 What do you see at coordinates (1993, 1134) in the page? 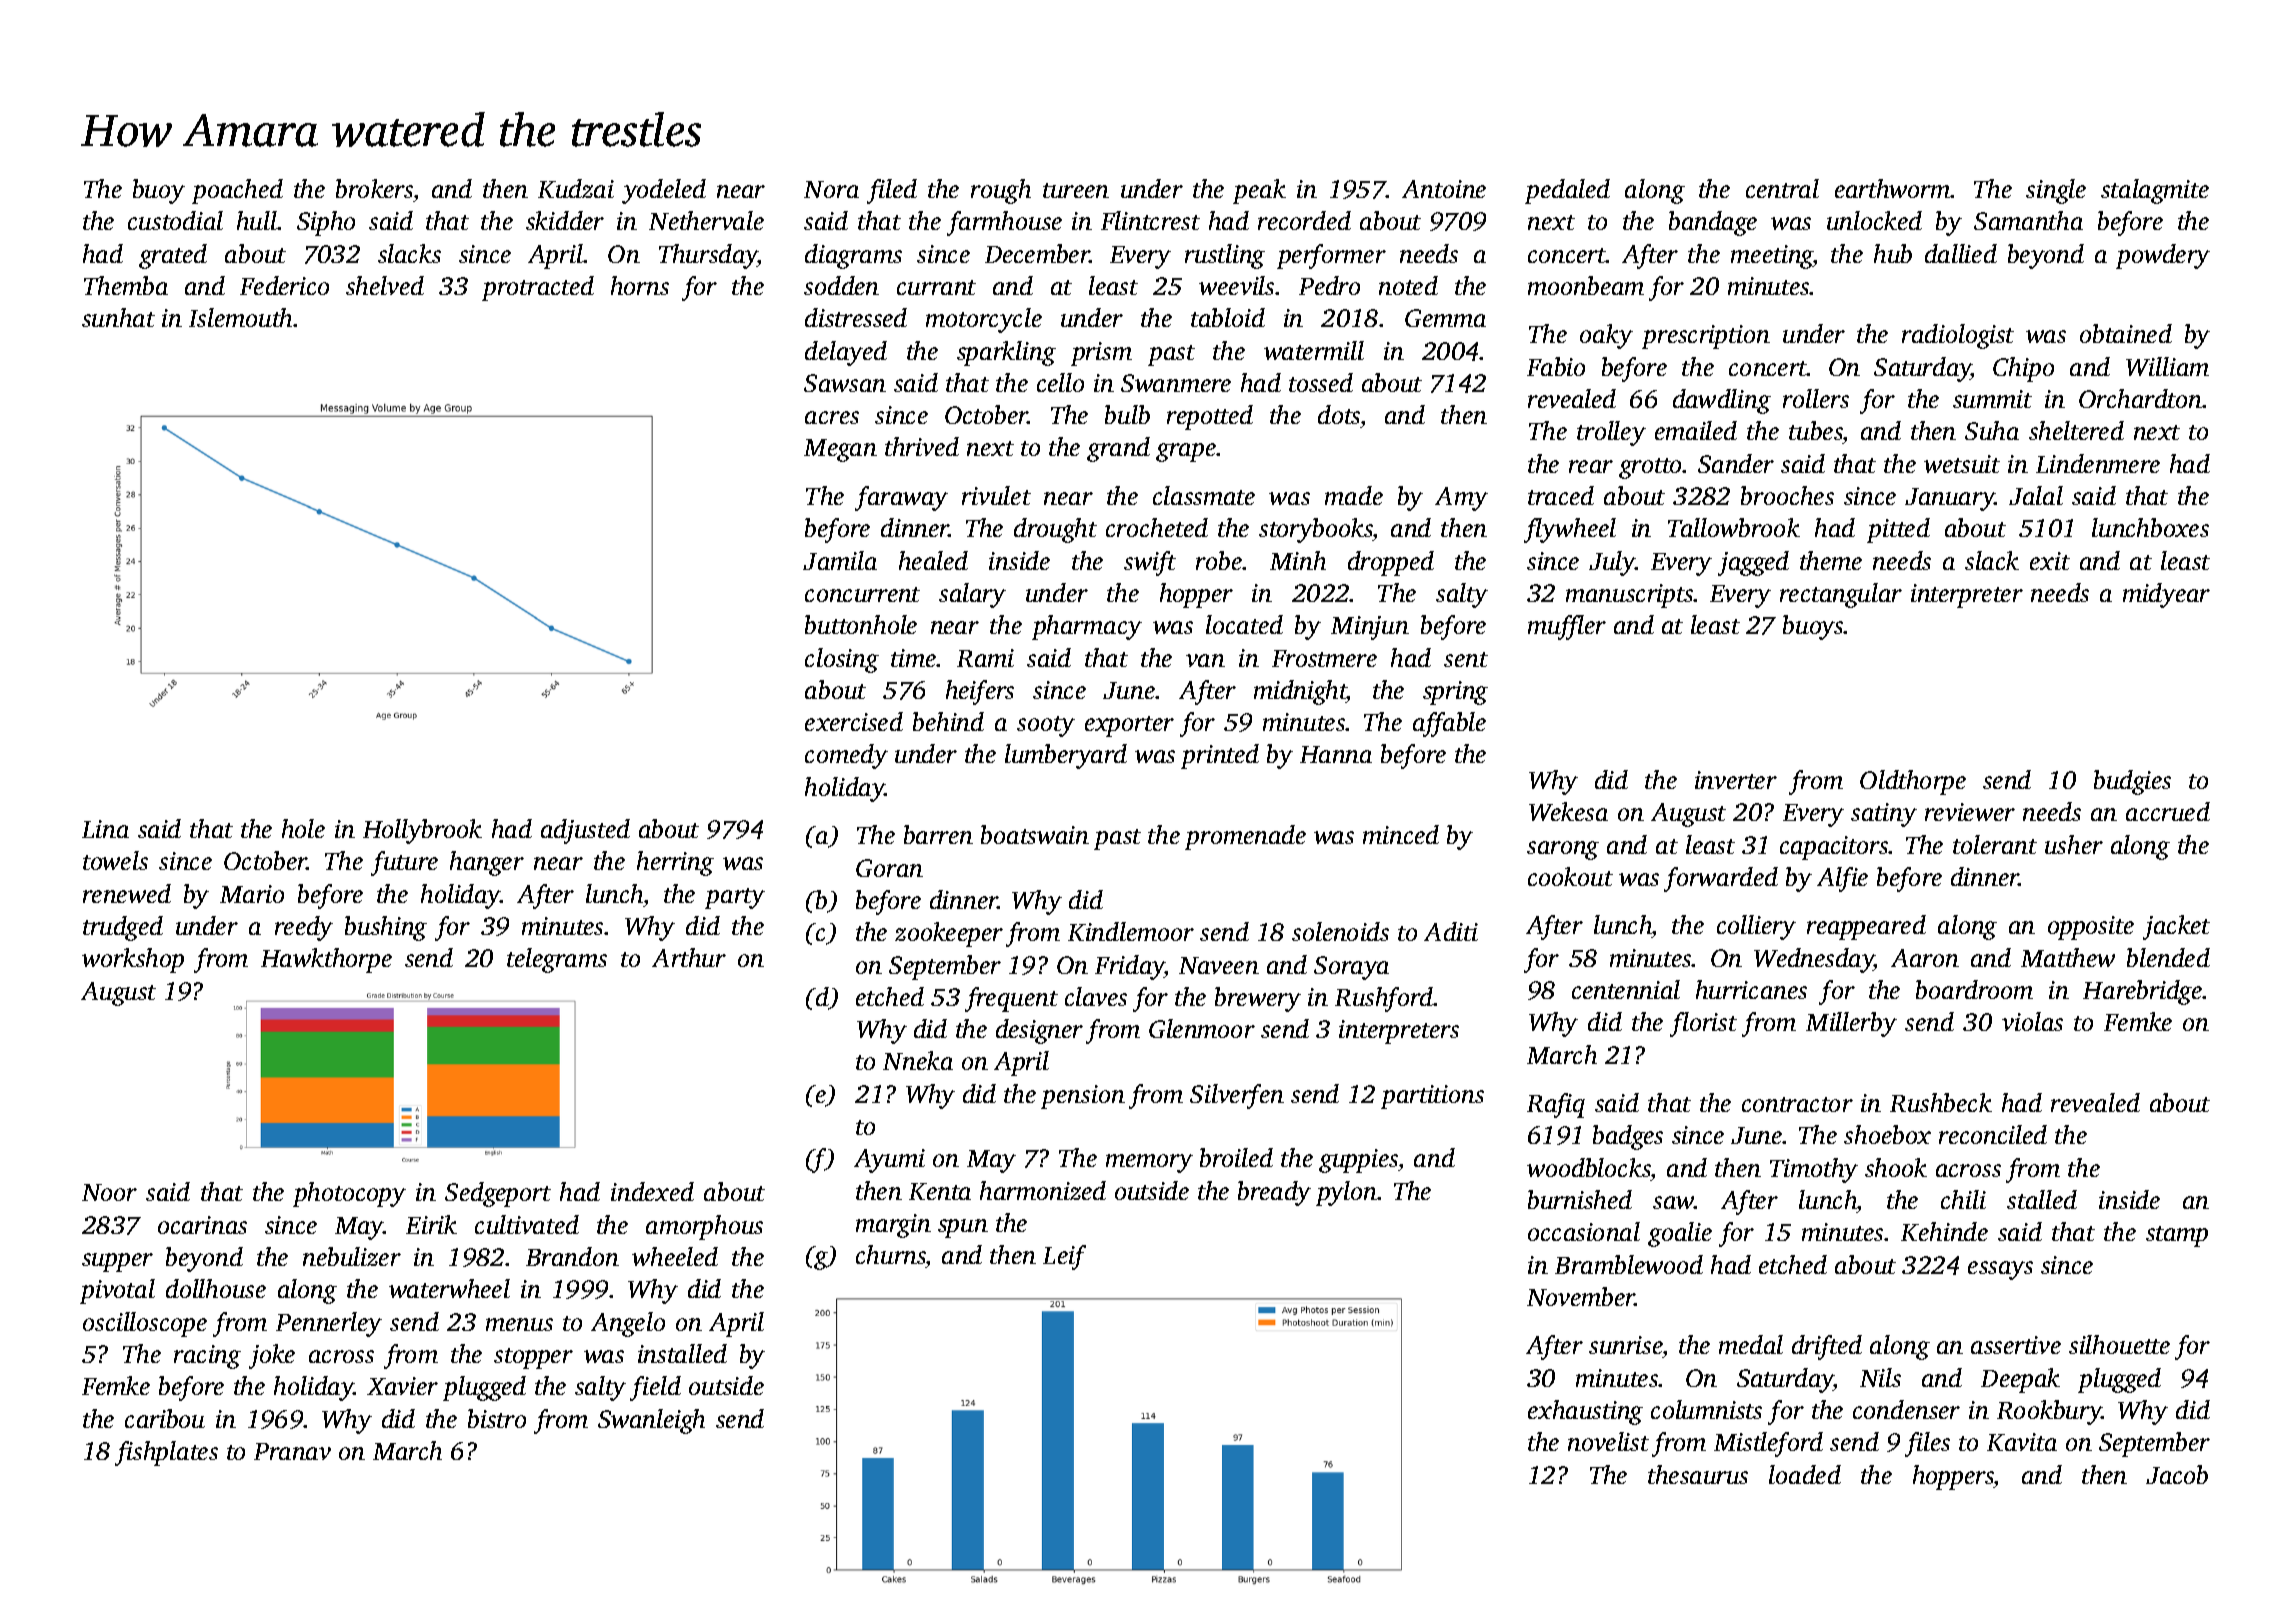
I see `reconciled` at bounding box center [1993, 1134].
